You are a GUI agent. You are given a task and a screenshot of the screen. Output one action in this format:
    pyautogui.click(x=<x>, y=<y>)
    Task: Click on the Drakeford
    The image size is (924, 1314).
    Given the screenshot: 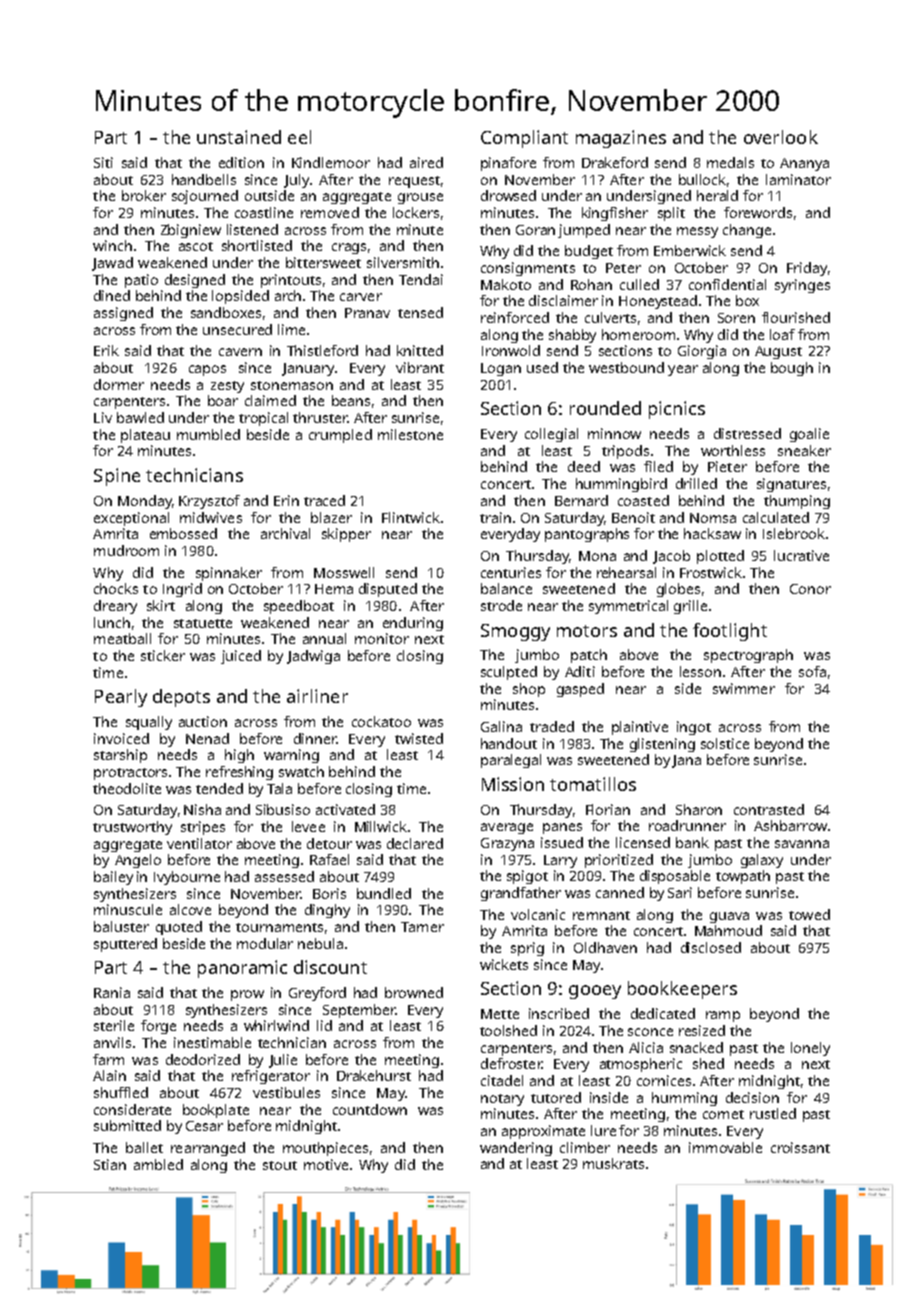 What is the action you would take?
    pyautogui.click(x=615, y=162)
